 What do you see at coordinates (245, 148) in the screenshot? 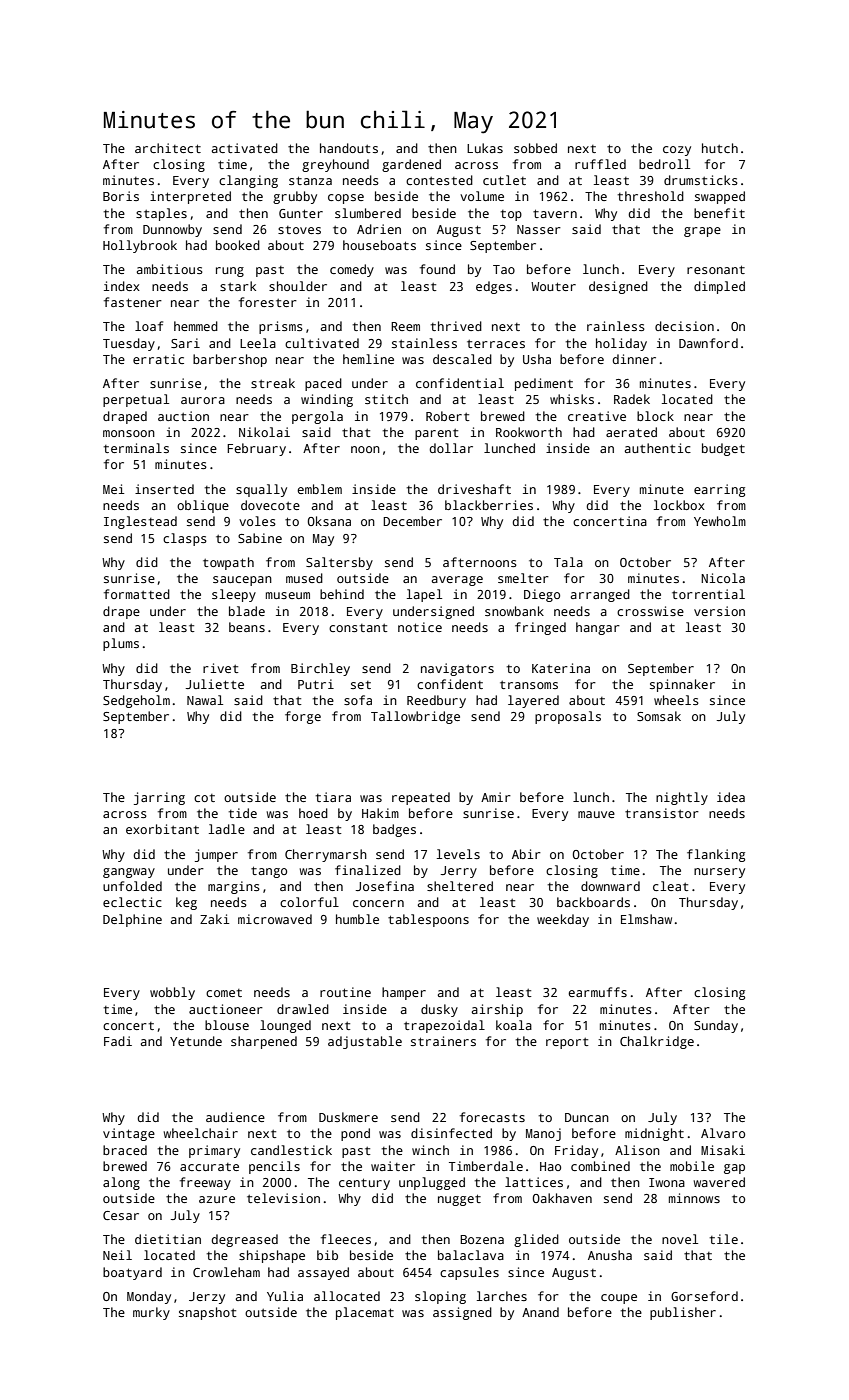
I see `activated` at bounding box center [245, 148].
